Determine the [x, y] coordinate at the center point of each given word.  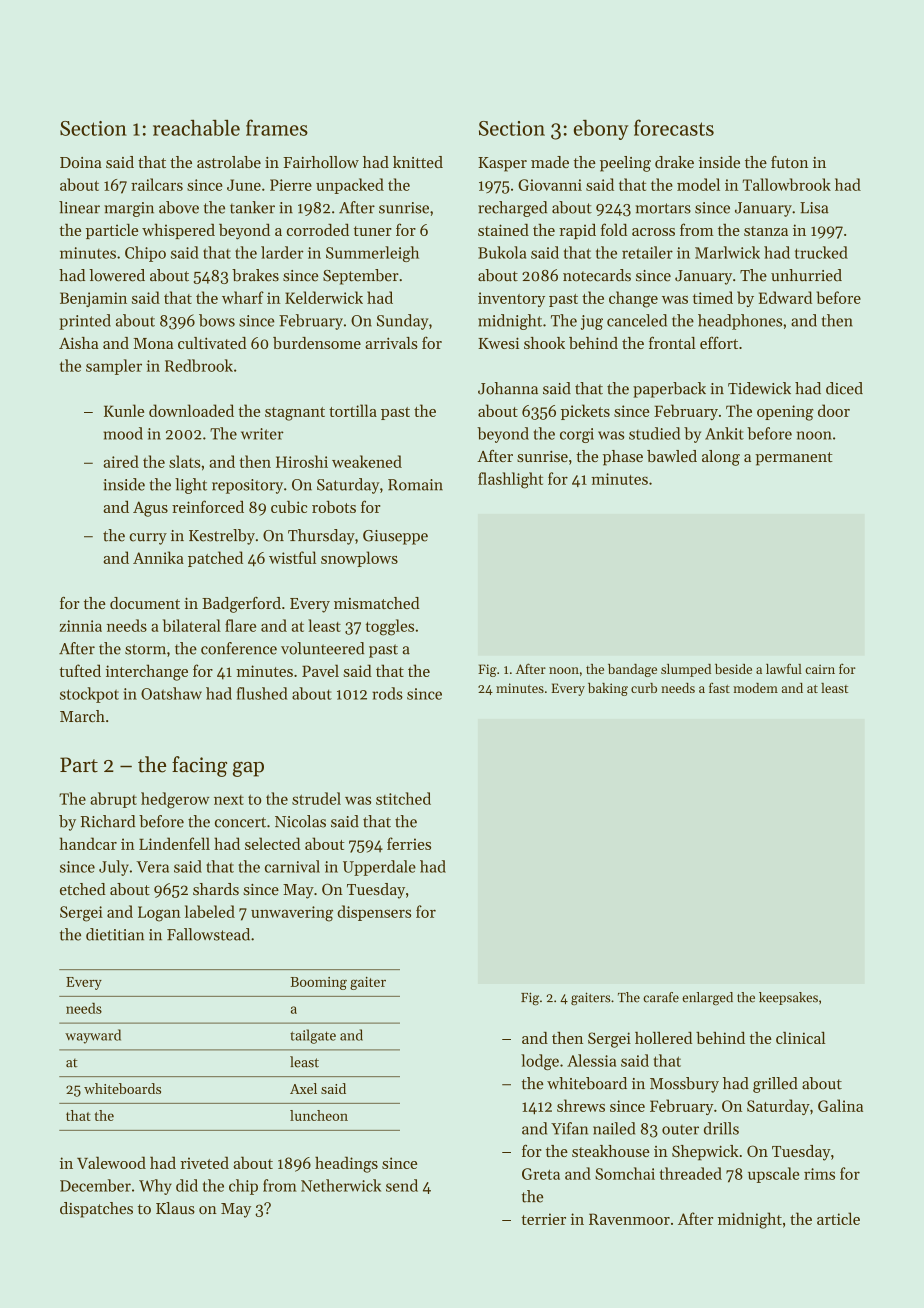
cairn [820, 669]
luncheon [319, 1115]
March [82, 716]
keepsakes [788, 998]
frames [277, 127]
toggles [390, 627]
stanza [766, 231]
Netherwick [341, 1185]
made [550, 162]
